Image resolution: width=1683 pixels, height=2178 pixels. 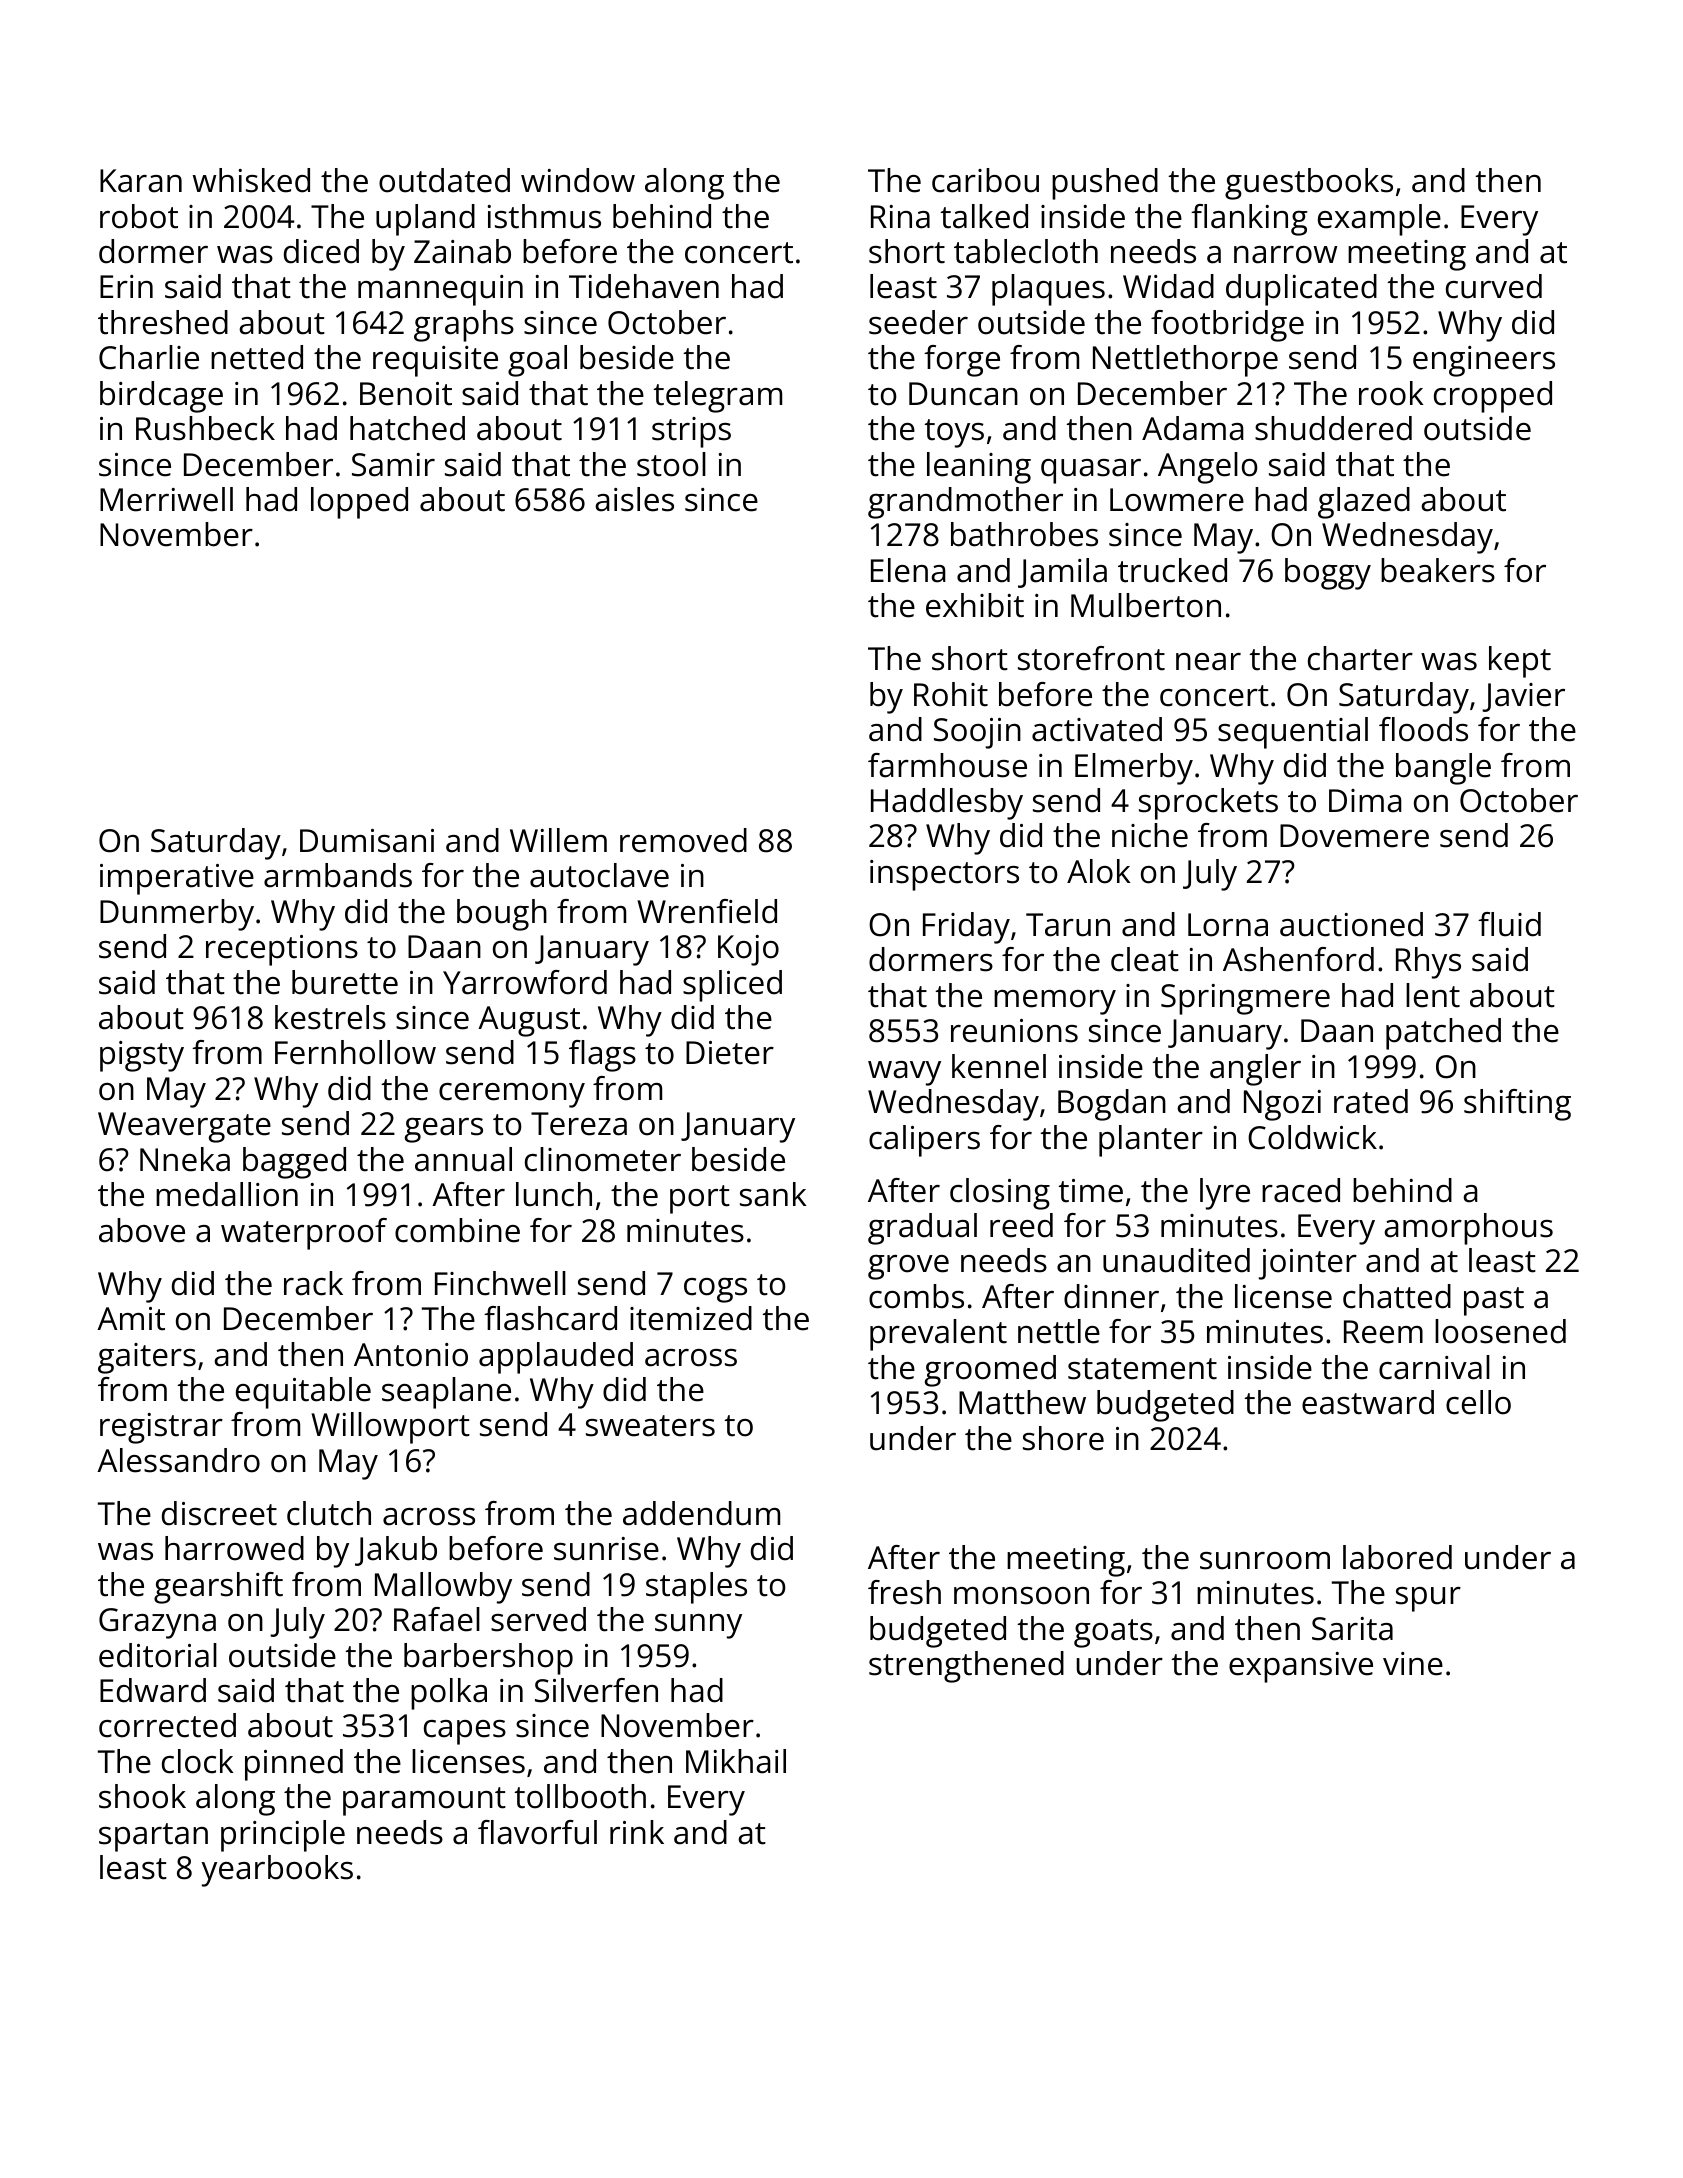 I want to click on expansive, so click(x=1301, y=1667).
